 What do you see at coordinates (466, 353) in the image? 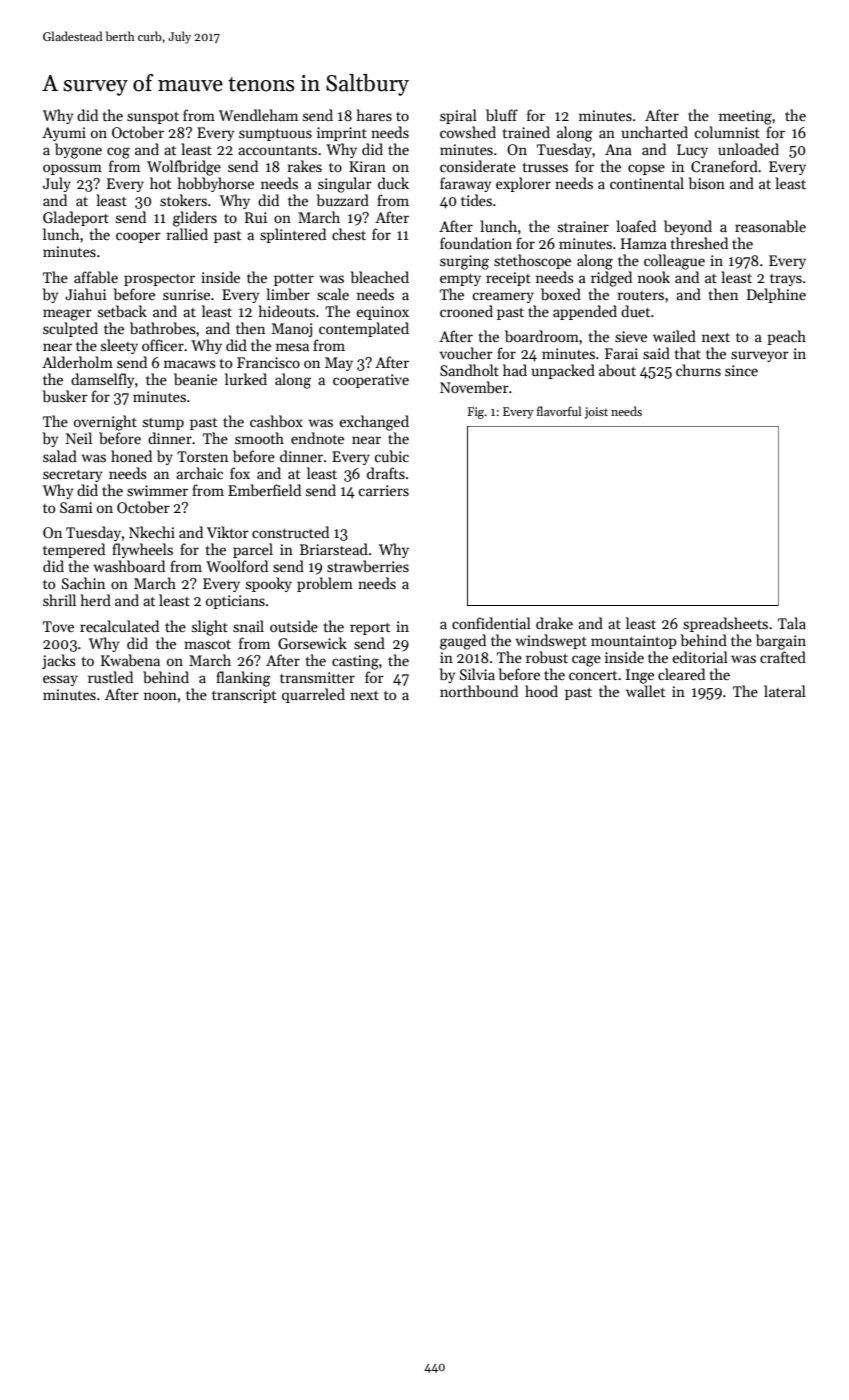
I see `voucher` at bounding box center [466, 353].
